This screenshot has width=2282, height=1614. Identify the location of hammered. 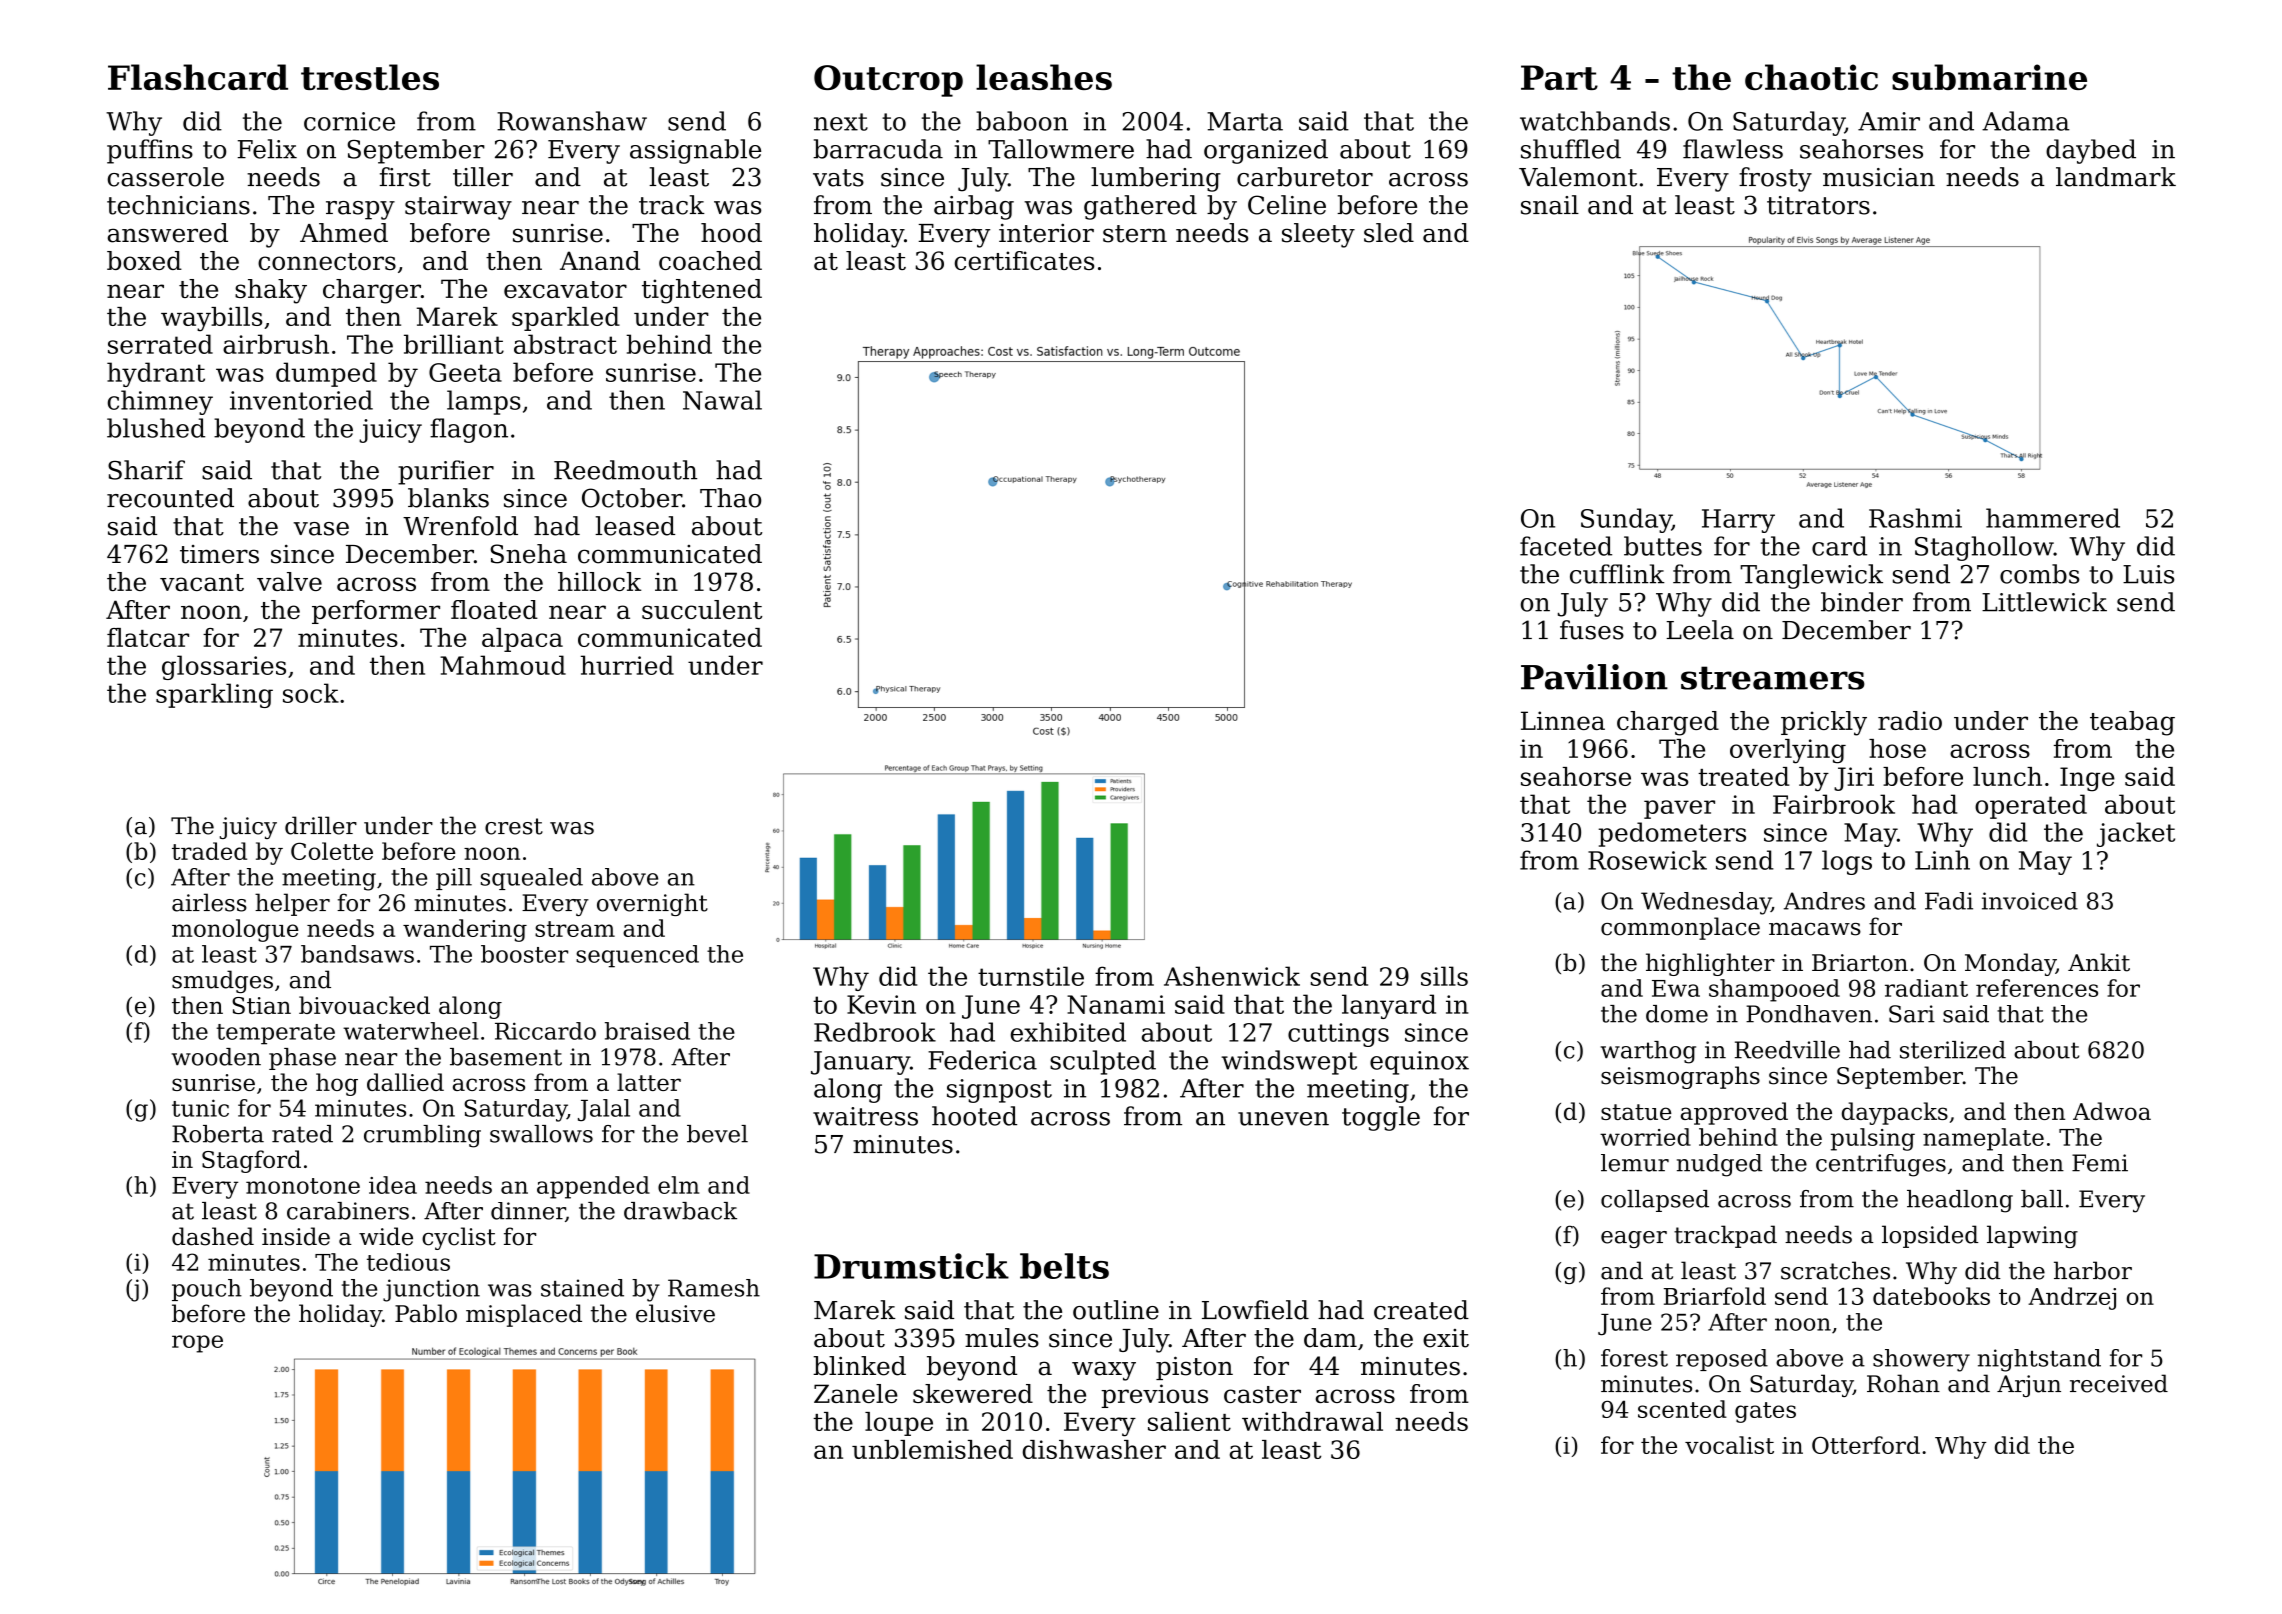
(2053, 518).
